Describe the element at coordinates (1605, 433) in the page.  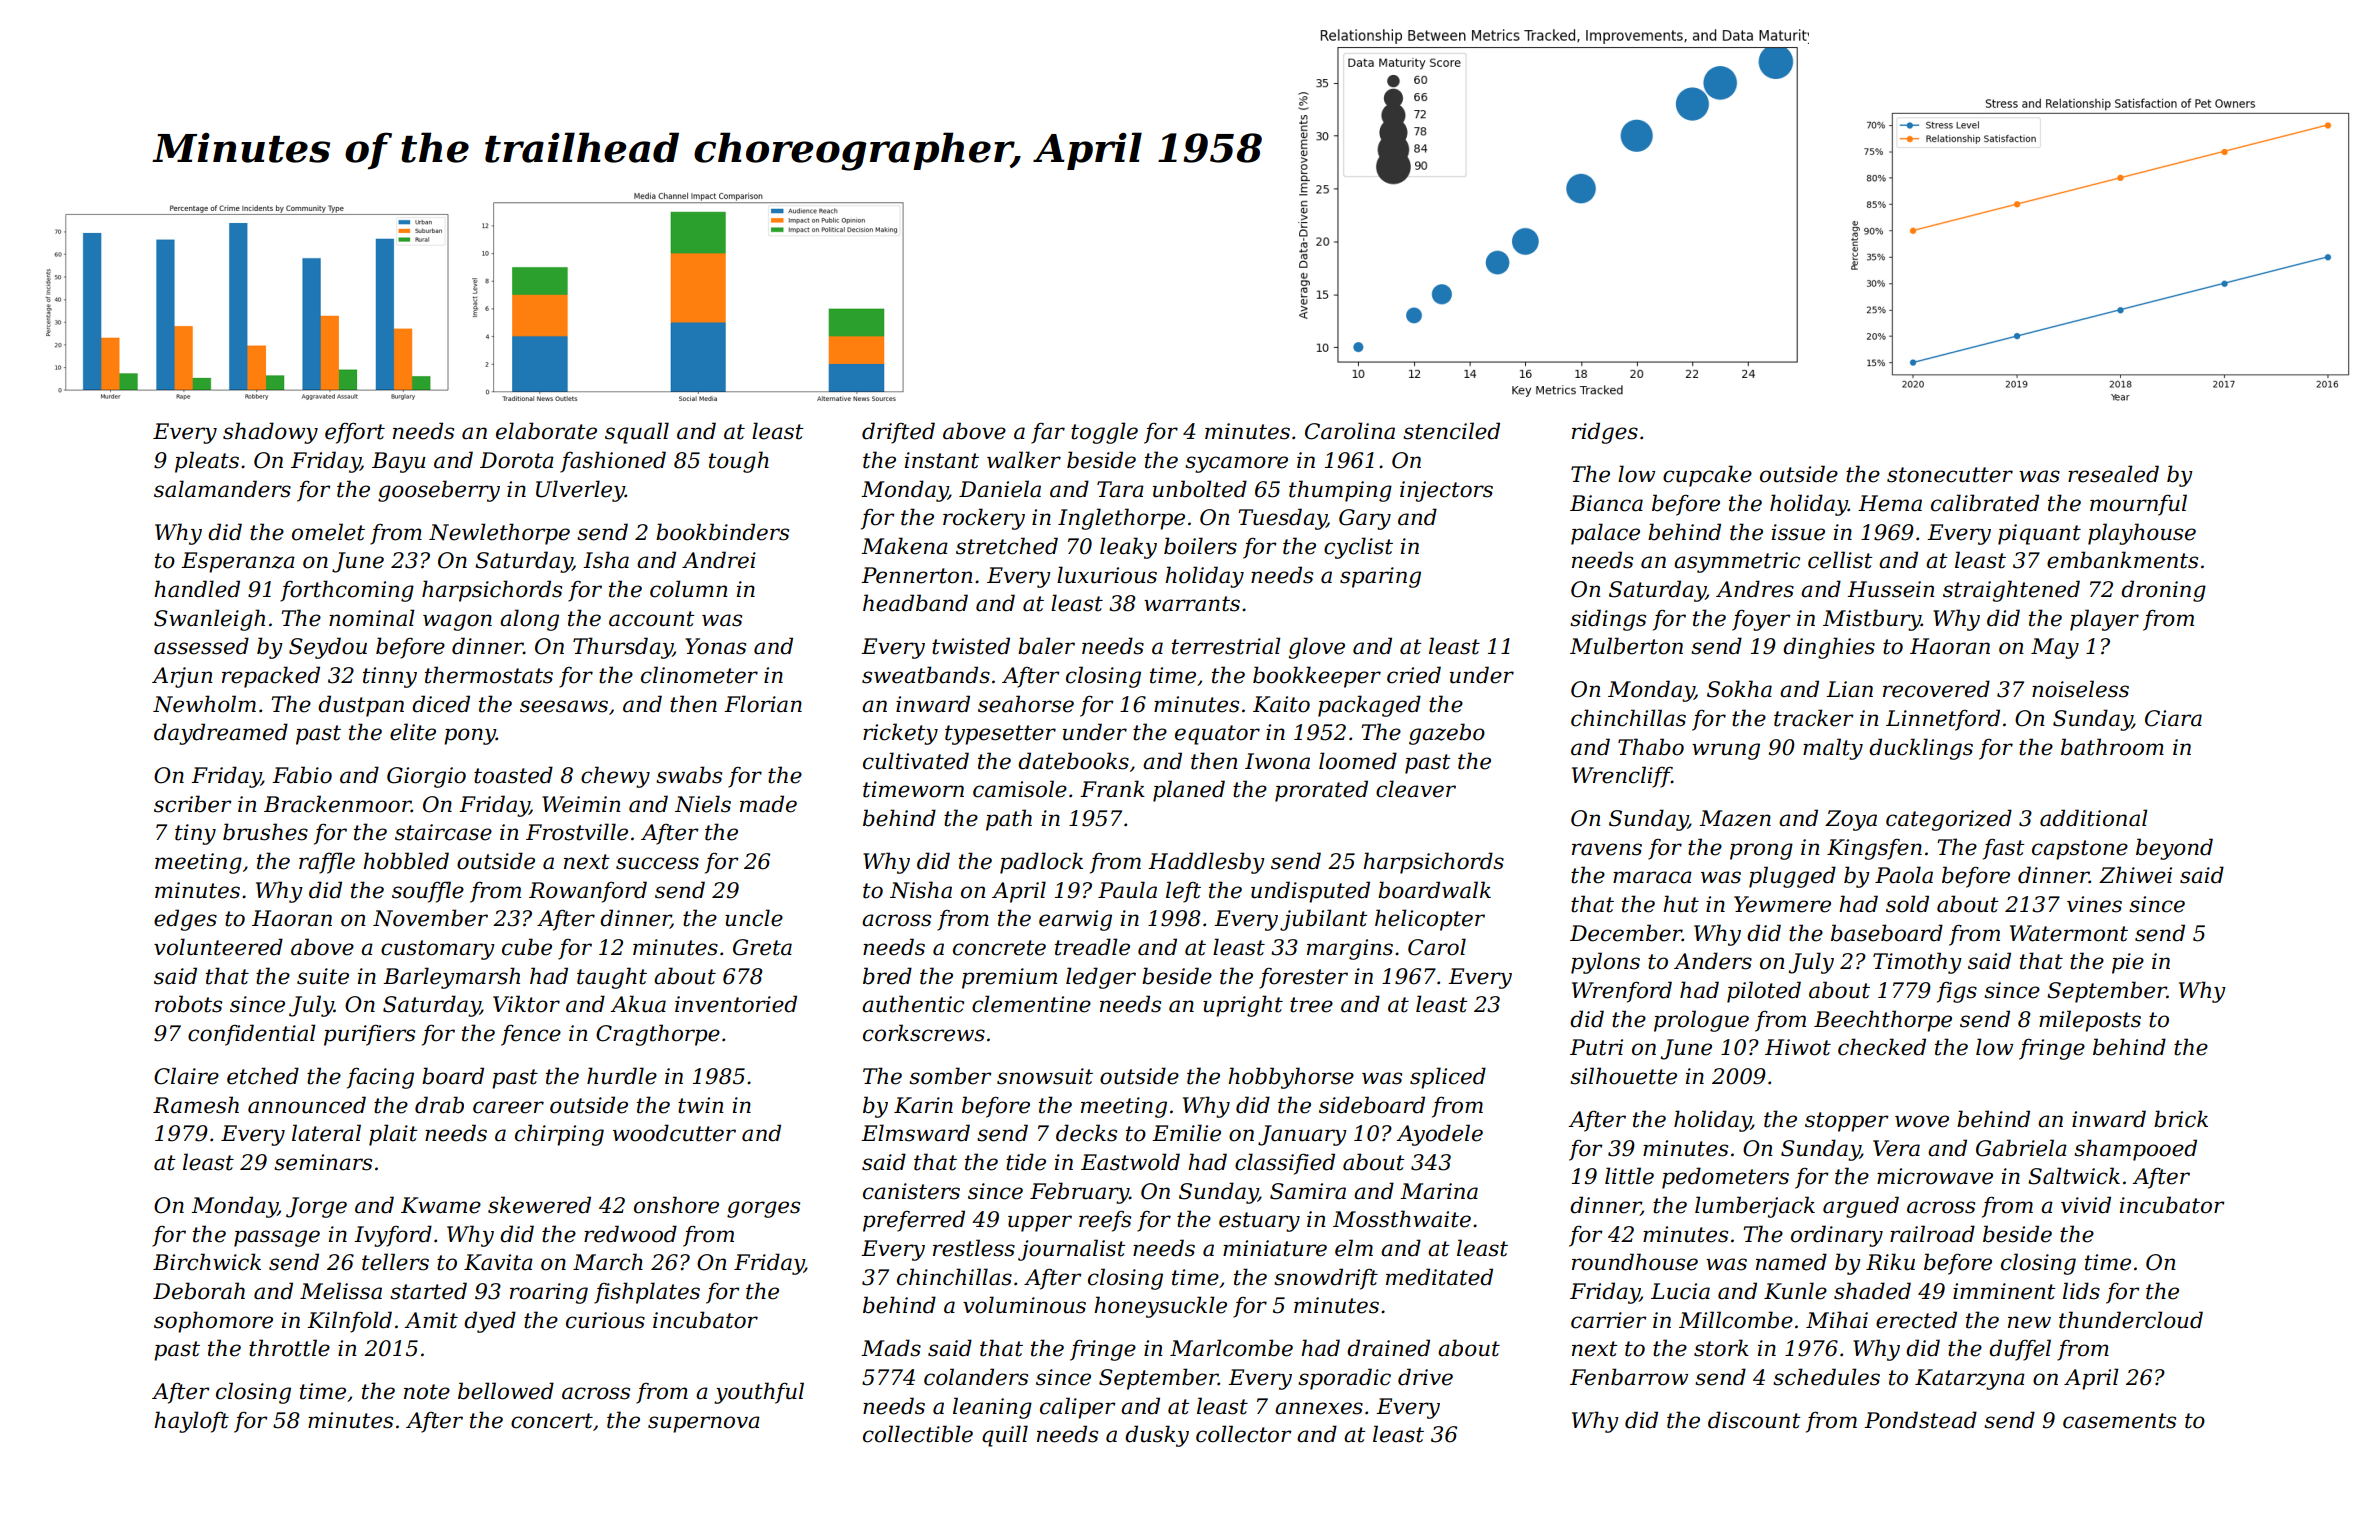
I see `ridges` at that location.
